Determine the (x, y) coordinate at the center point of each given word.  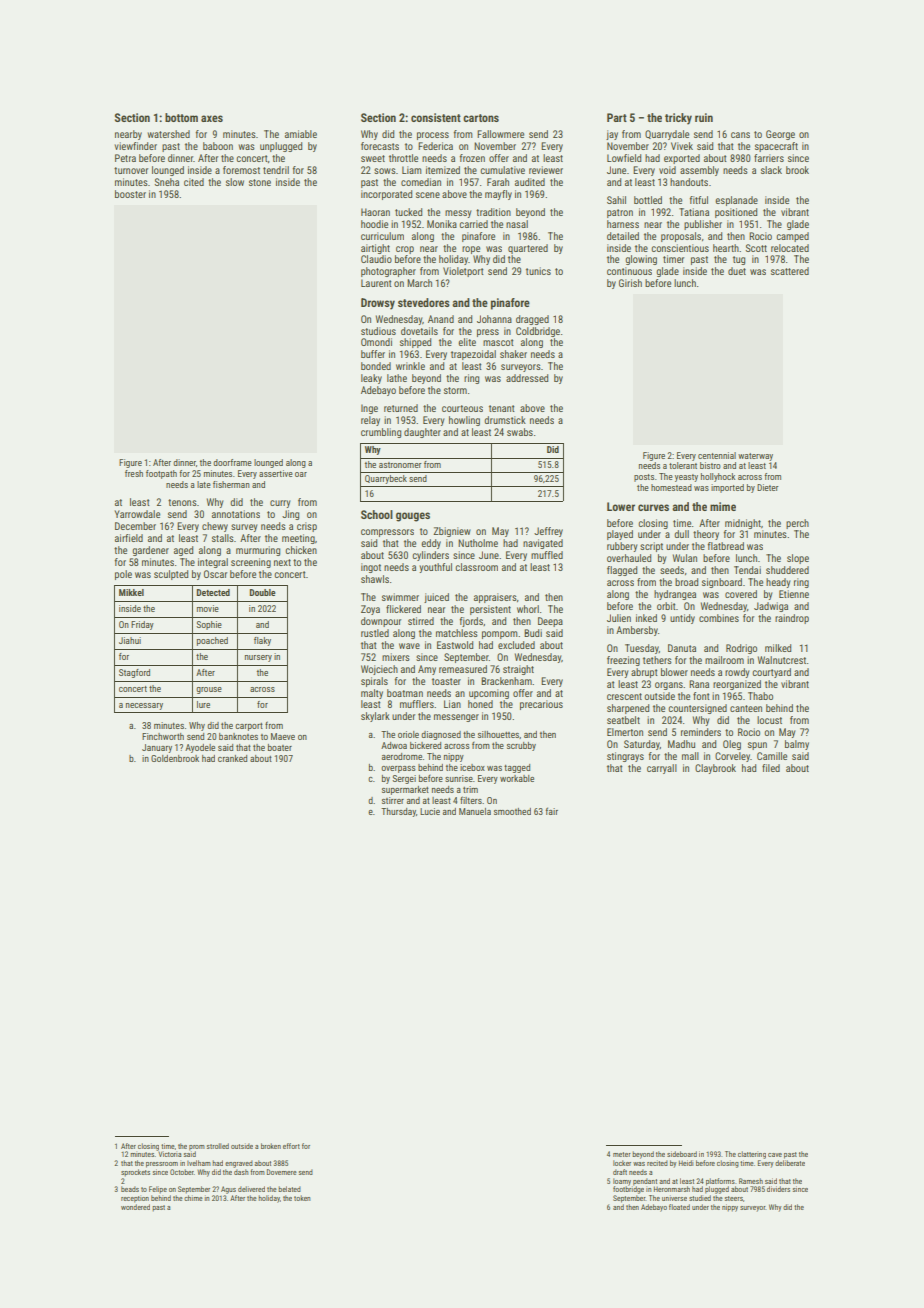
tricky (678, 119)
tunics (538, 271)
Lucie (430, 811)
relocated (790, 248)
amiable (301, 134)
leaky (371, 379)
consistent (436, 117)
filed (771, 768)
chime (193, 1198)
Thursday (398, 812)
